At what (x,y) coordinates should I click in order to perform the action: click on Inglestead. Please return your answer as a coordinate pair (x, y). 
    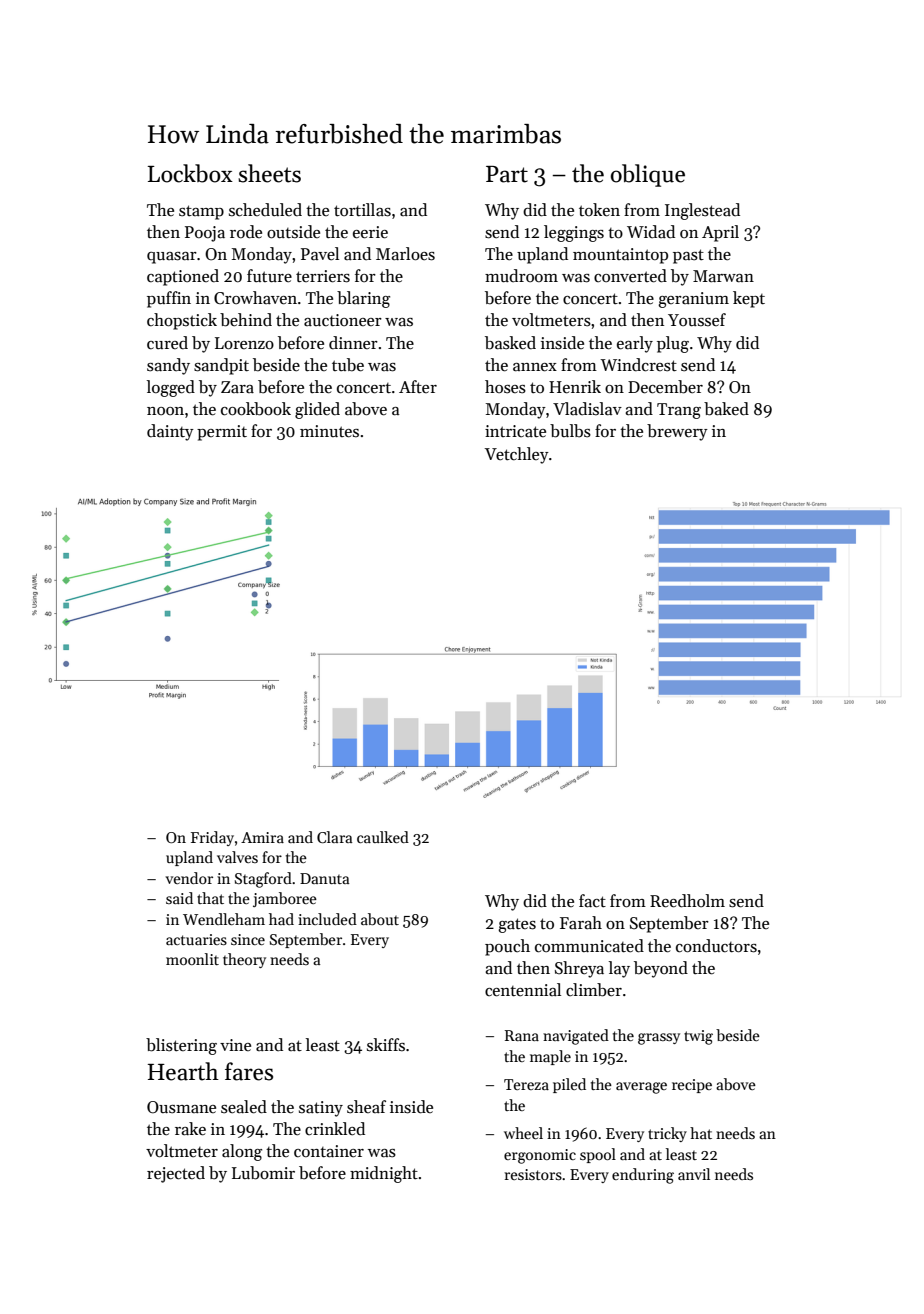
    Looking at the image, I should click on (702, 211).
